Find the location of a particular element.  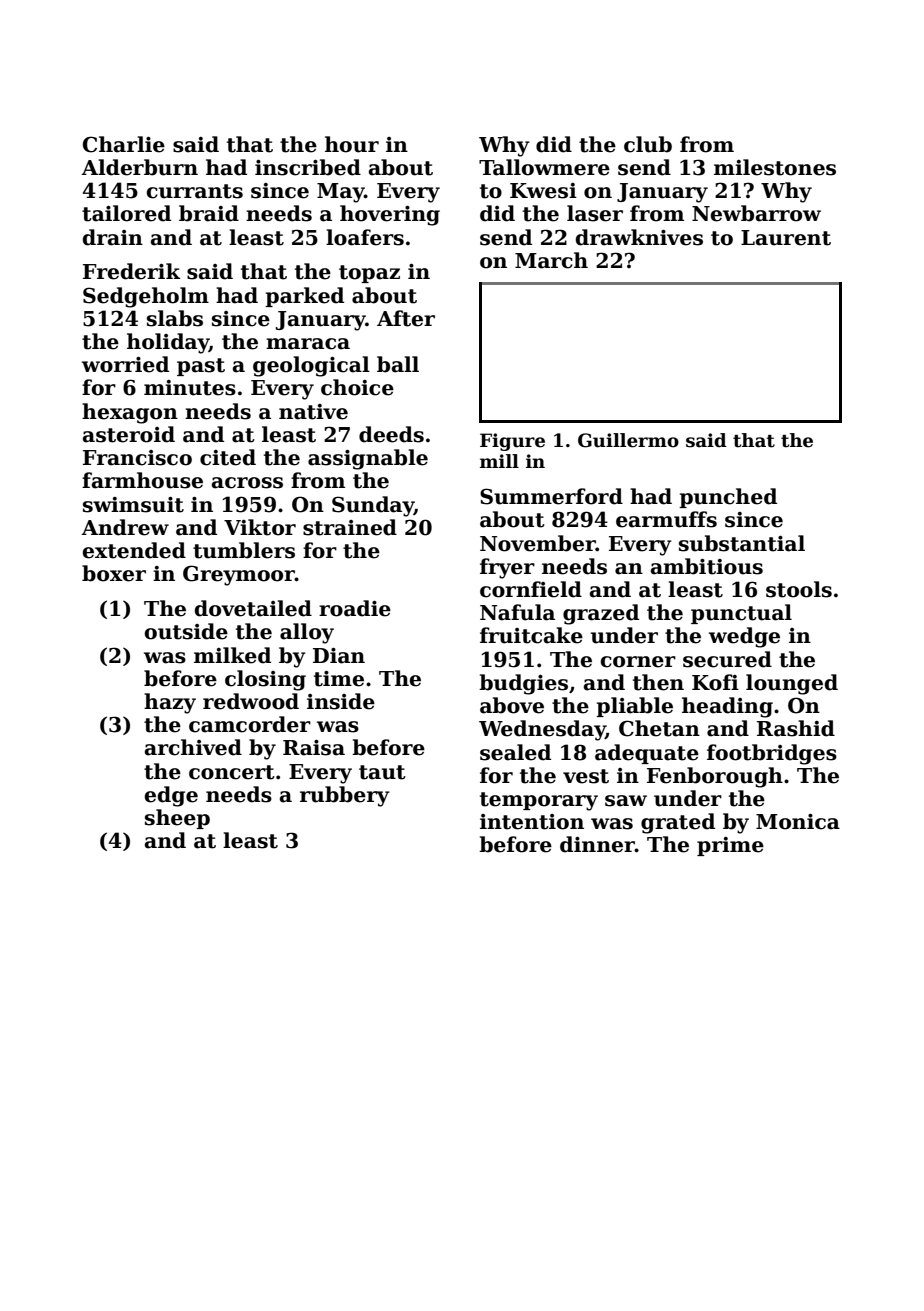

milestones is located at coordinates (775, 167).
